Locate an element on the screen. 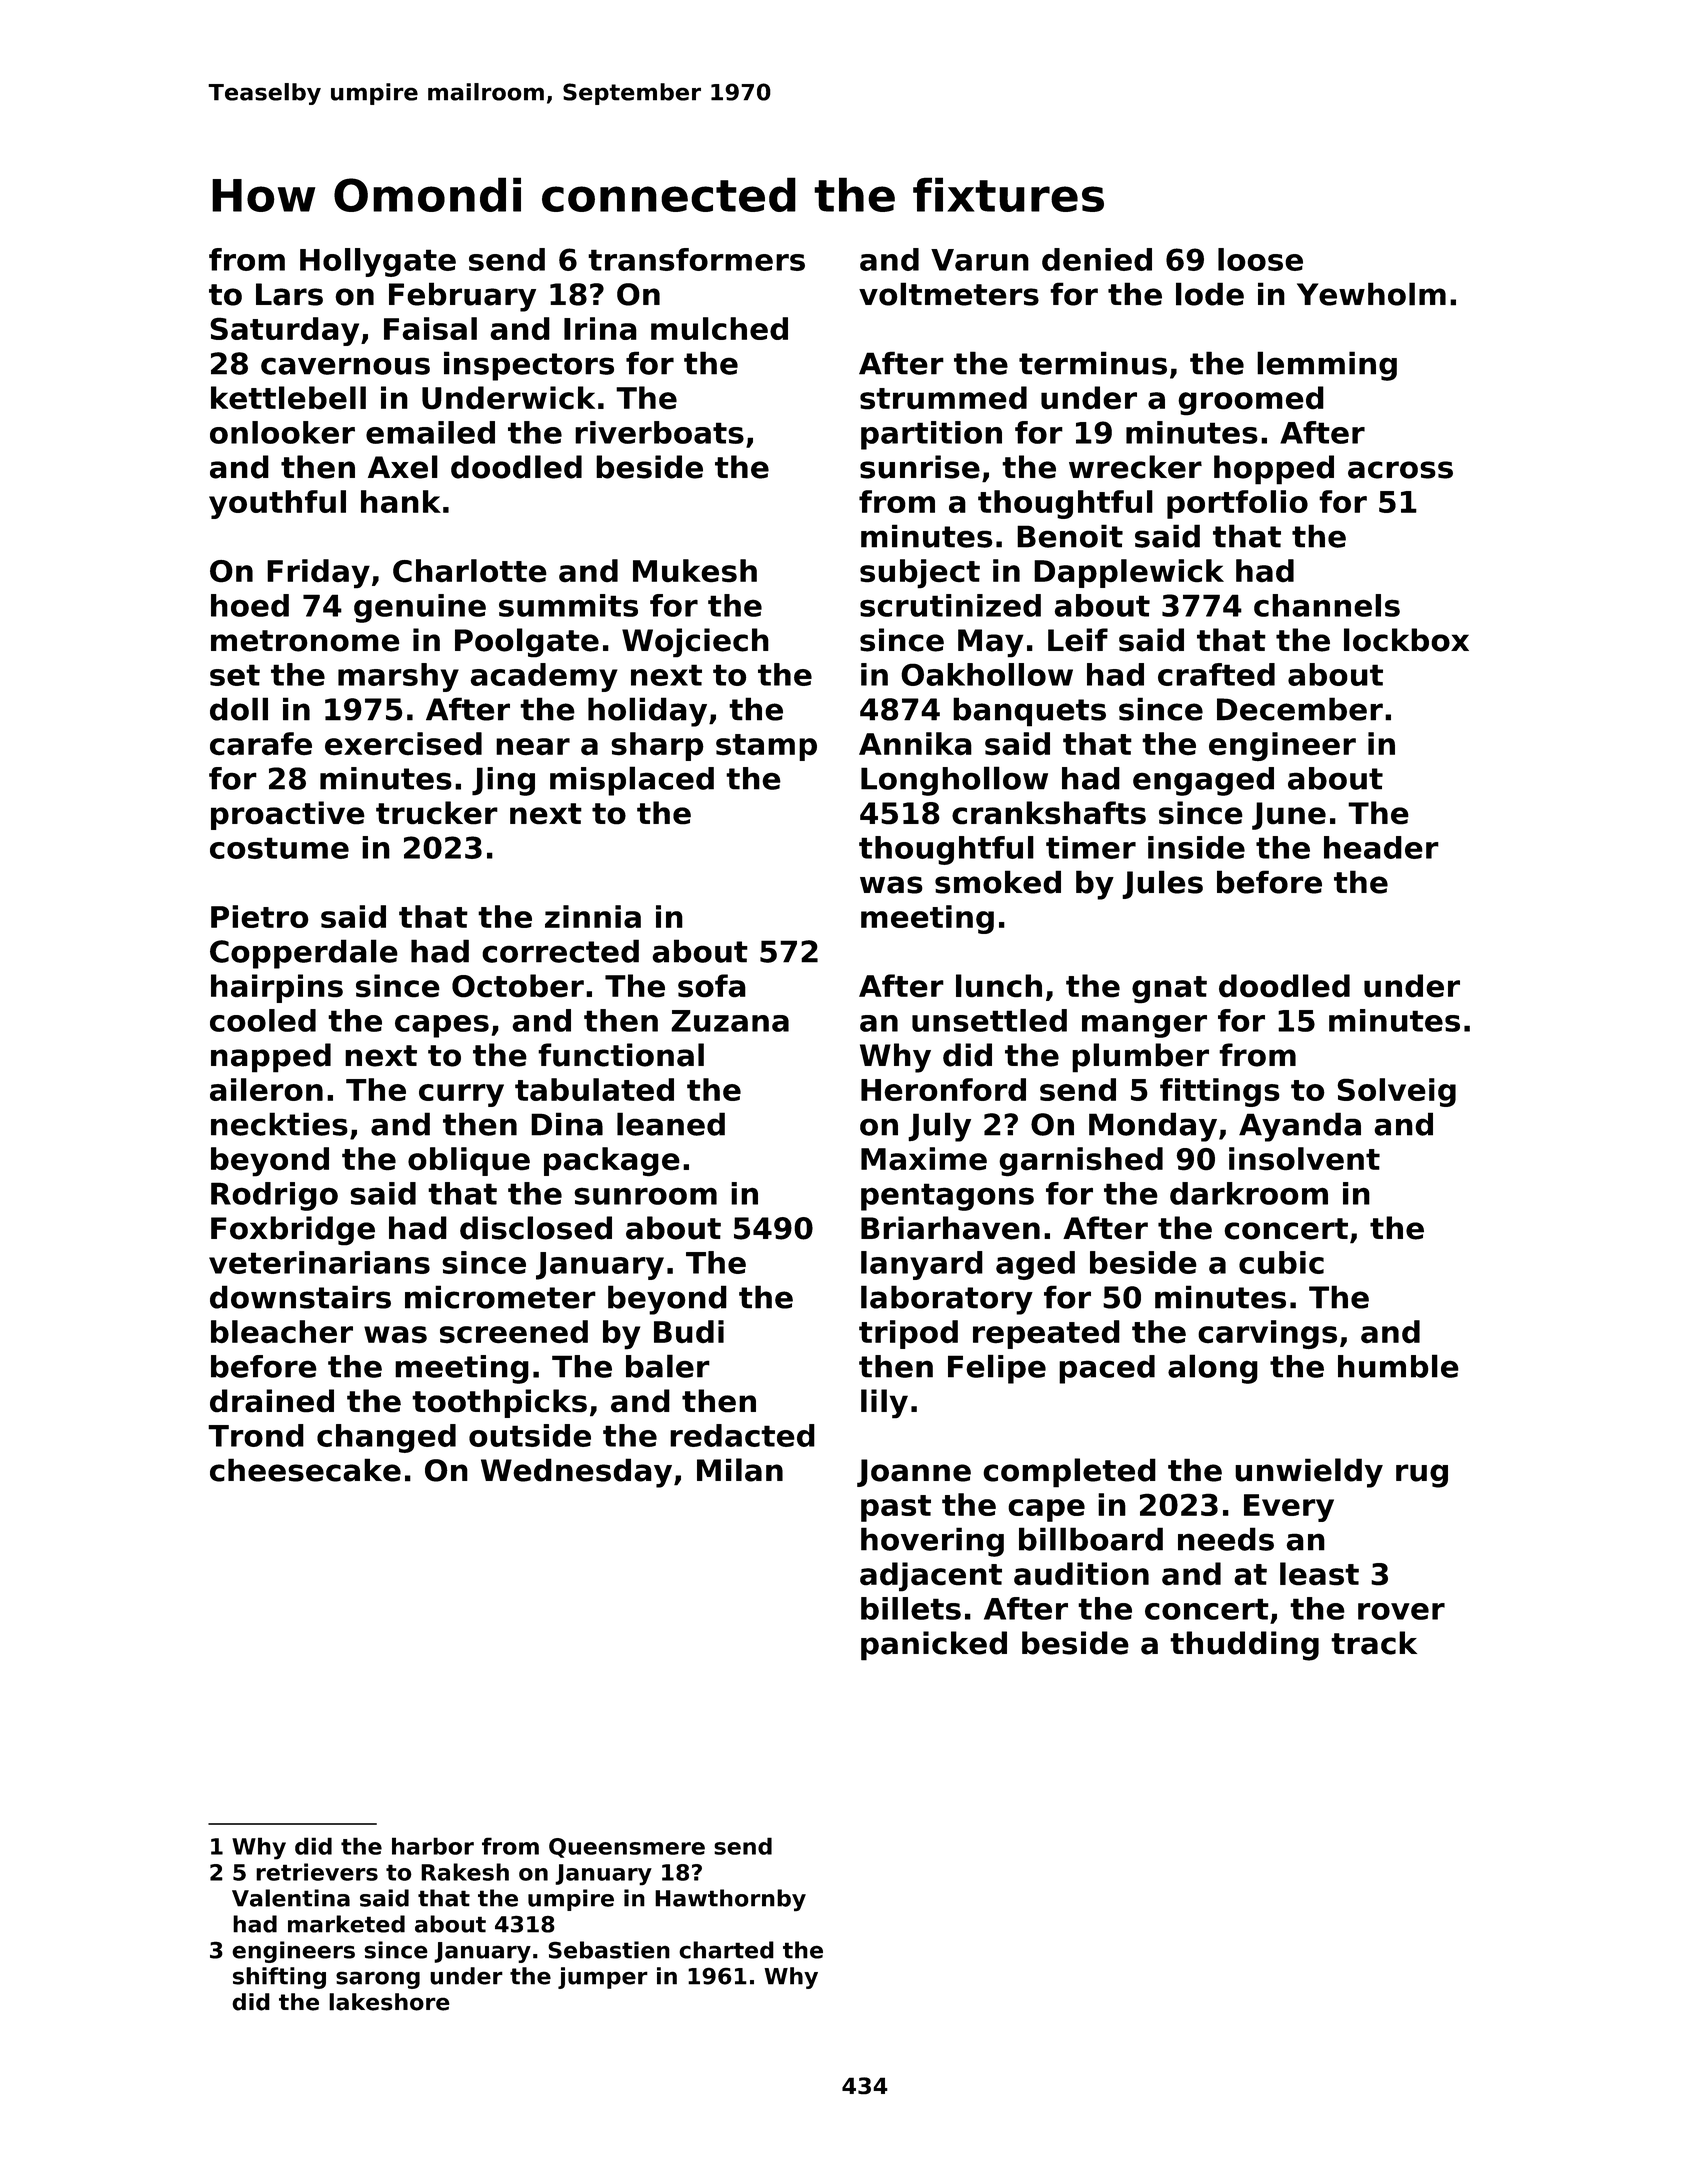 This screenshot has width=1683, height=2178. stamp is located at coordinates (766, 747).
